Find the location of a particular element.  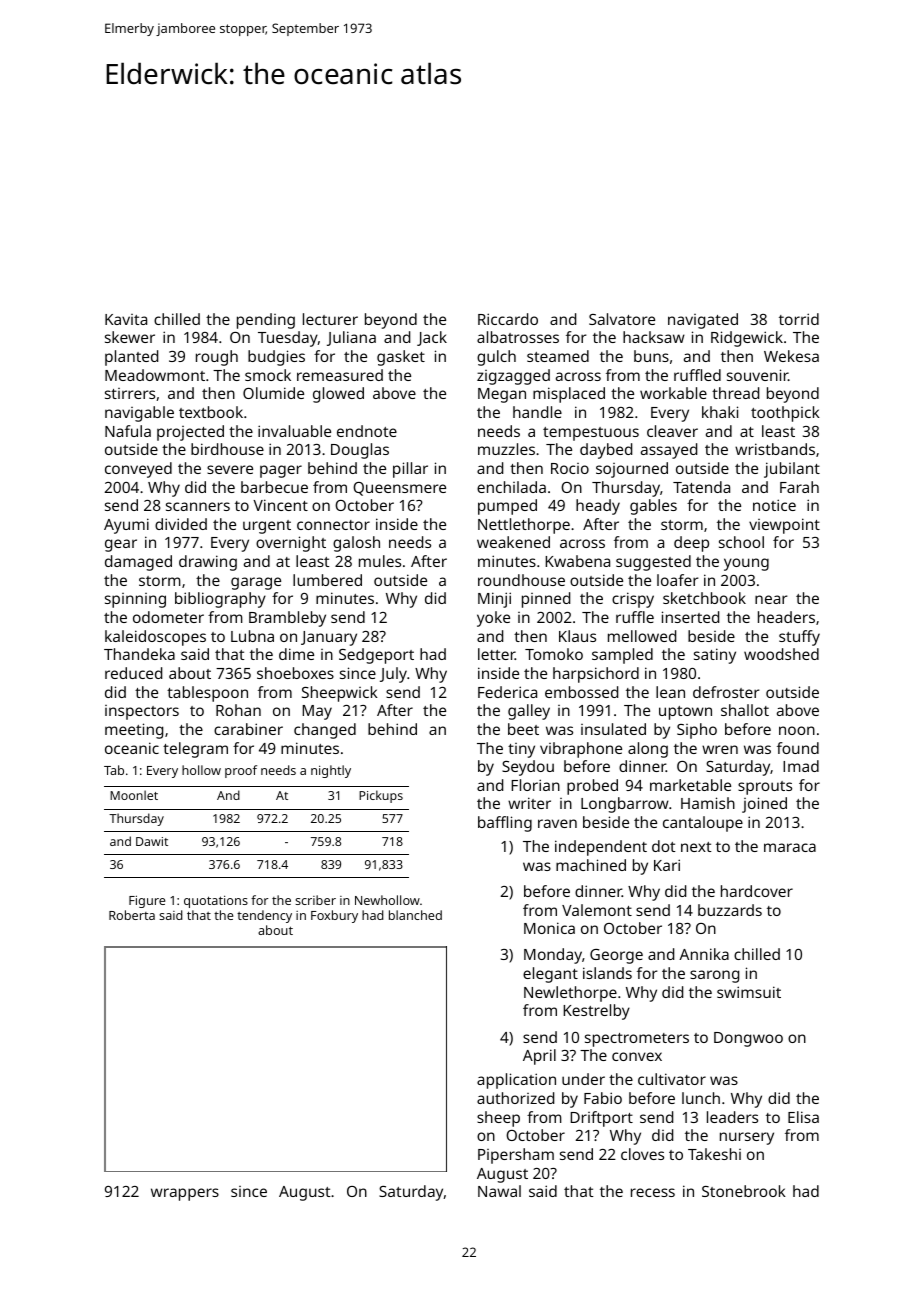

skewer is located at coordinates (130, 337).
